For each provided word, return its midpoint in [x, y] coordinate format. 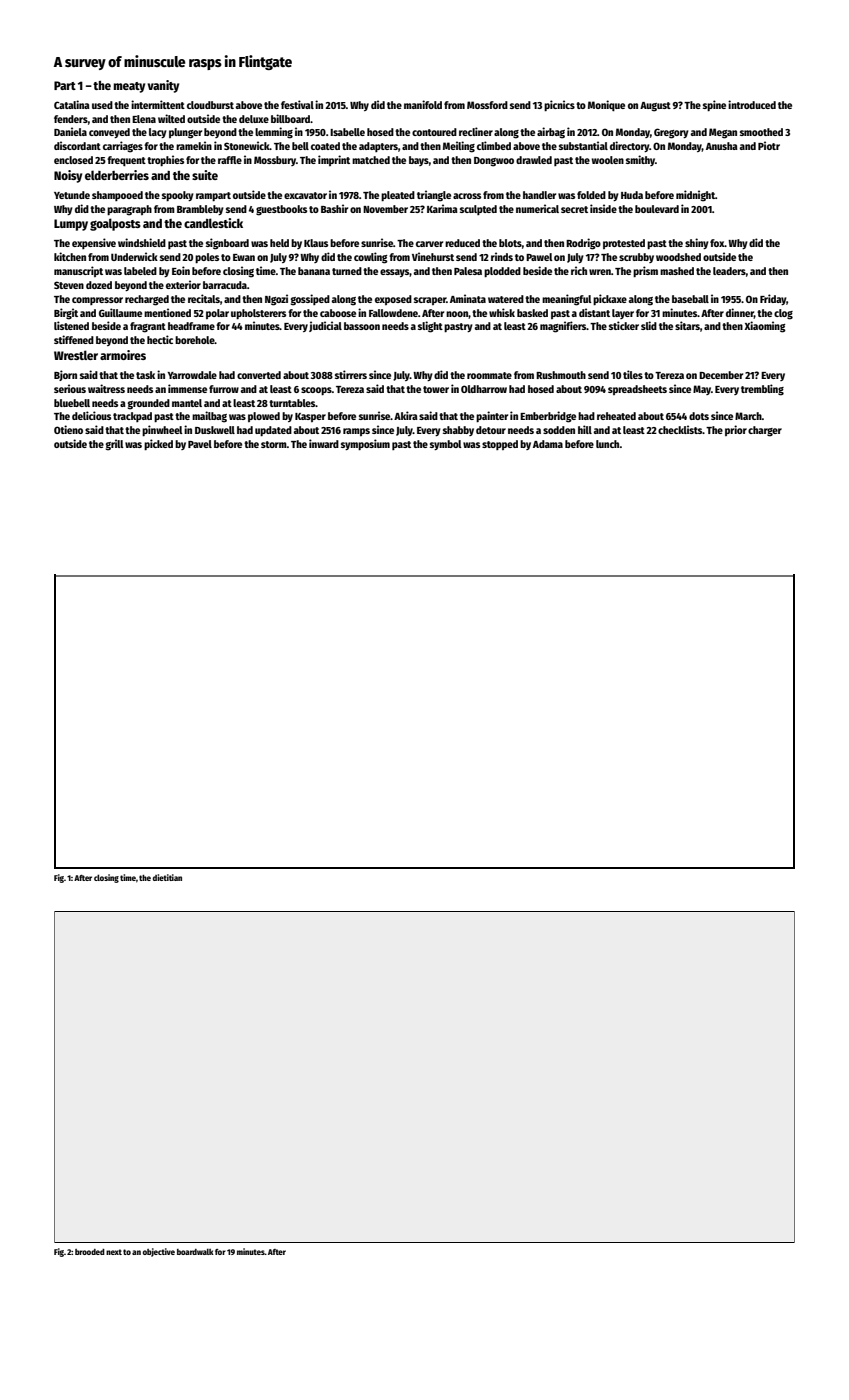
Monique [606, 105]
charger [765, 431]
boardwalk [195, 1251]
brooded [90, 1252]
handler [539, 195]
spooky [178, 196]
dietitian [167, 877]
